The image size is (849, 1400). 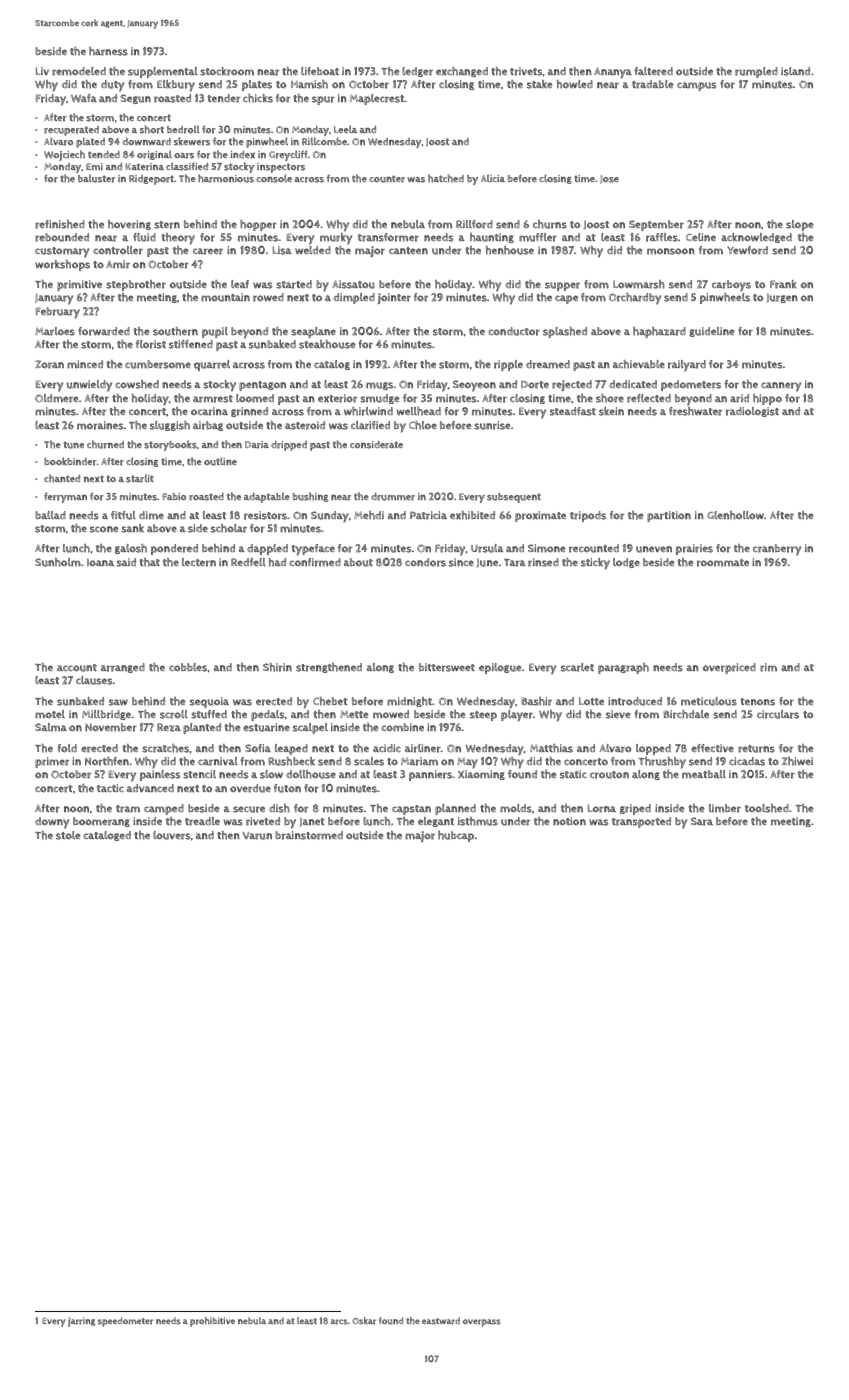 I want to click on about, so click(x=358, y=562).
